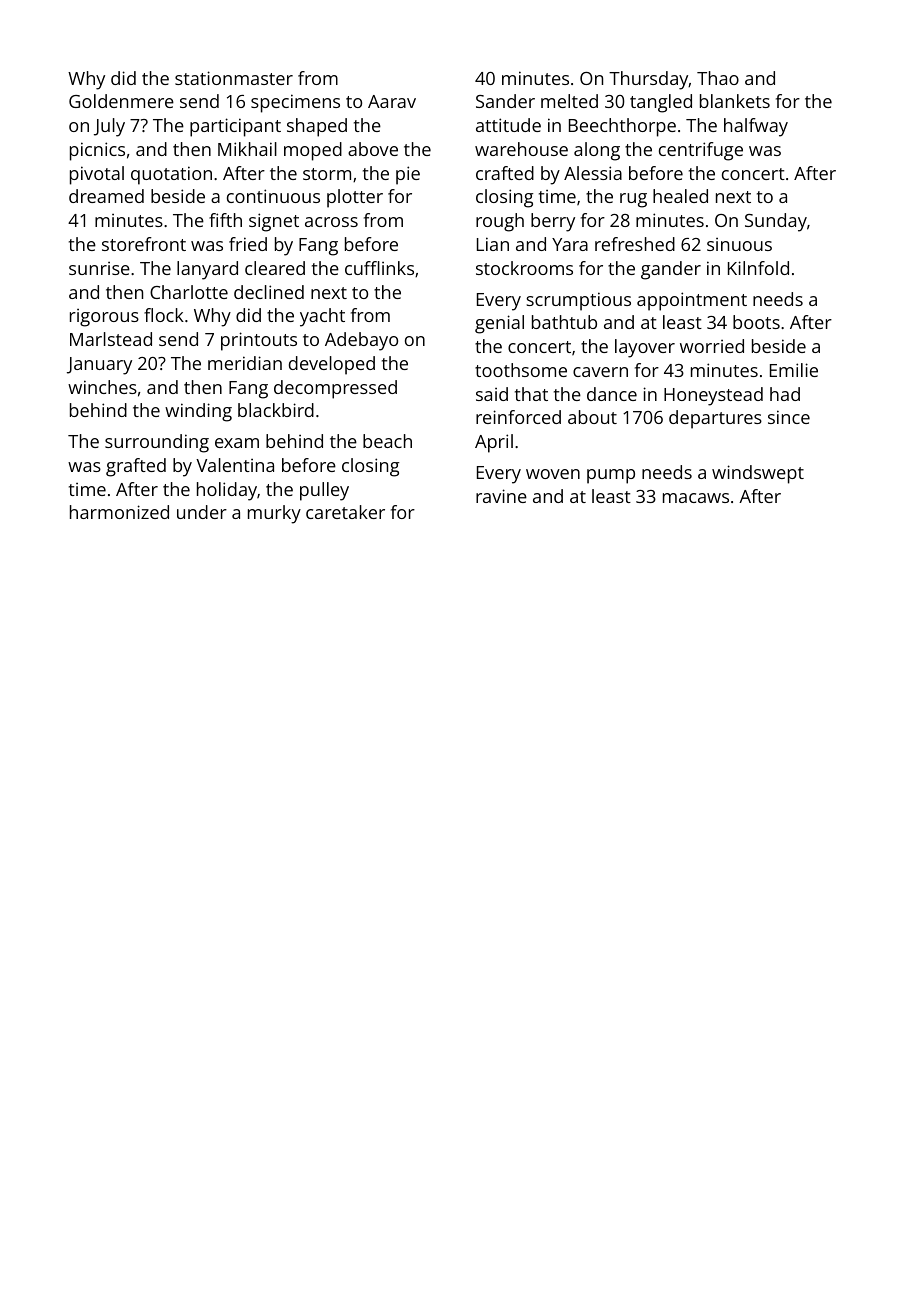 The width and height of the document is (908, 1316). I want to click on under, so click(202, 512).
